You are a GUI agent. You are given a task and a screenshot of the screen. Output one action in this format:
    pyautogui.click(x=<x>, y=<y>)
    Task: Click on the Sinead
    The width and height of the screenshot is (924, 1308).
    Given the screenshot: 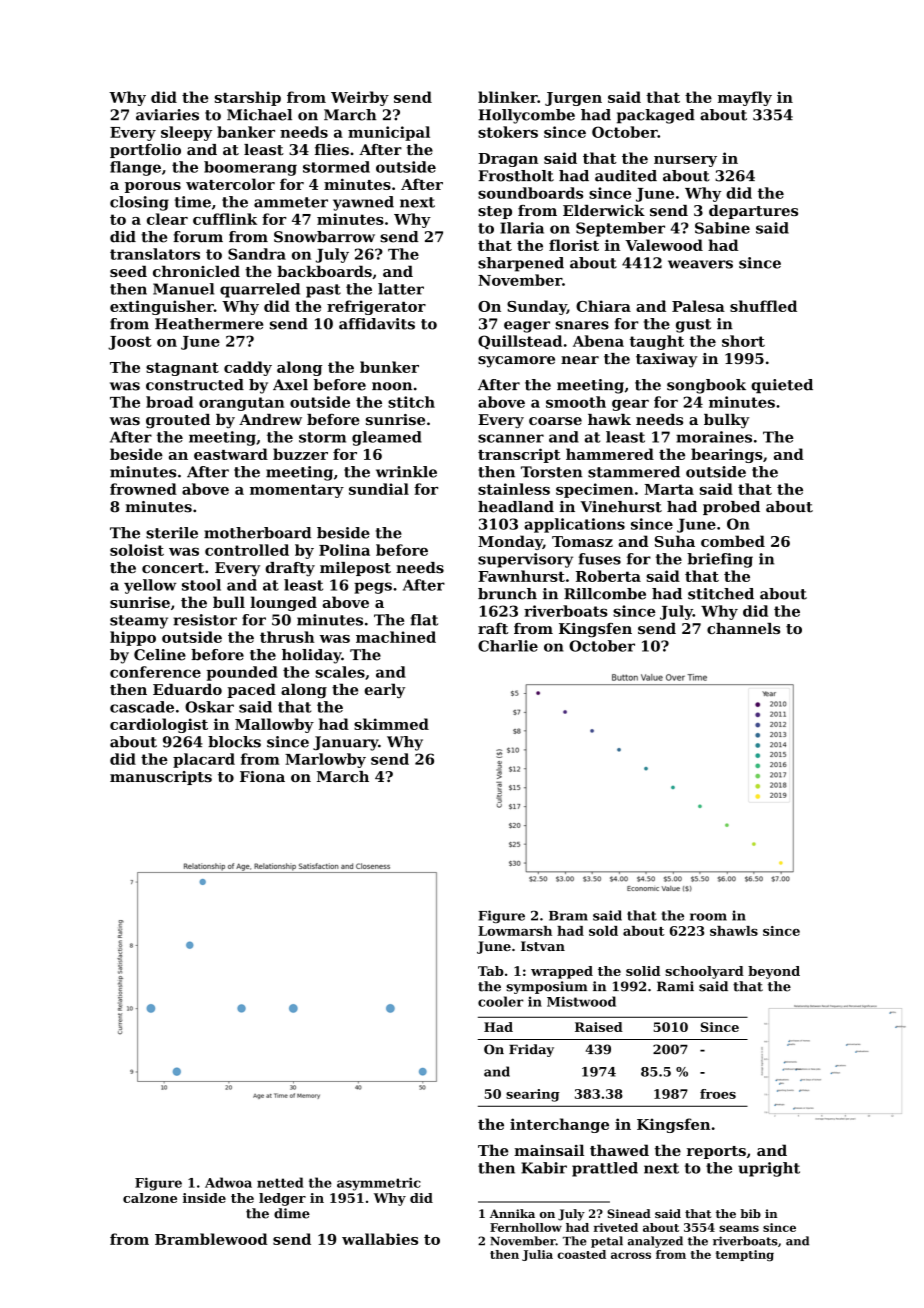 What is the action you would take?
    pyautogui.click(x=629, y=1213)
